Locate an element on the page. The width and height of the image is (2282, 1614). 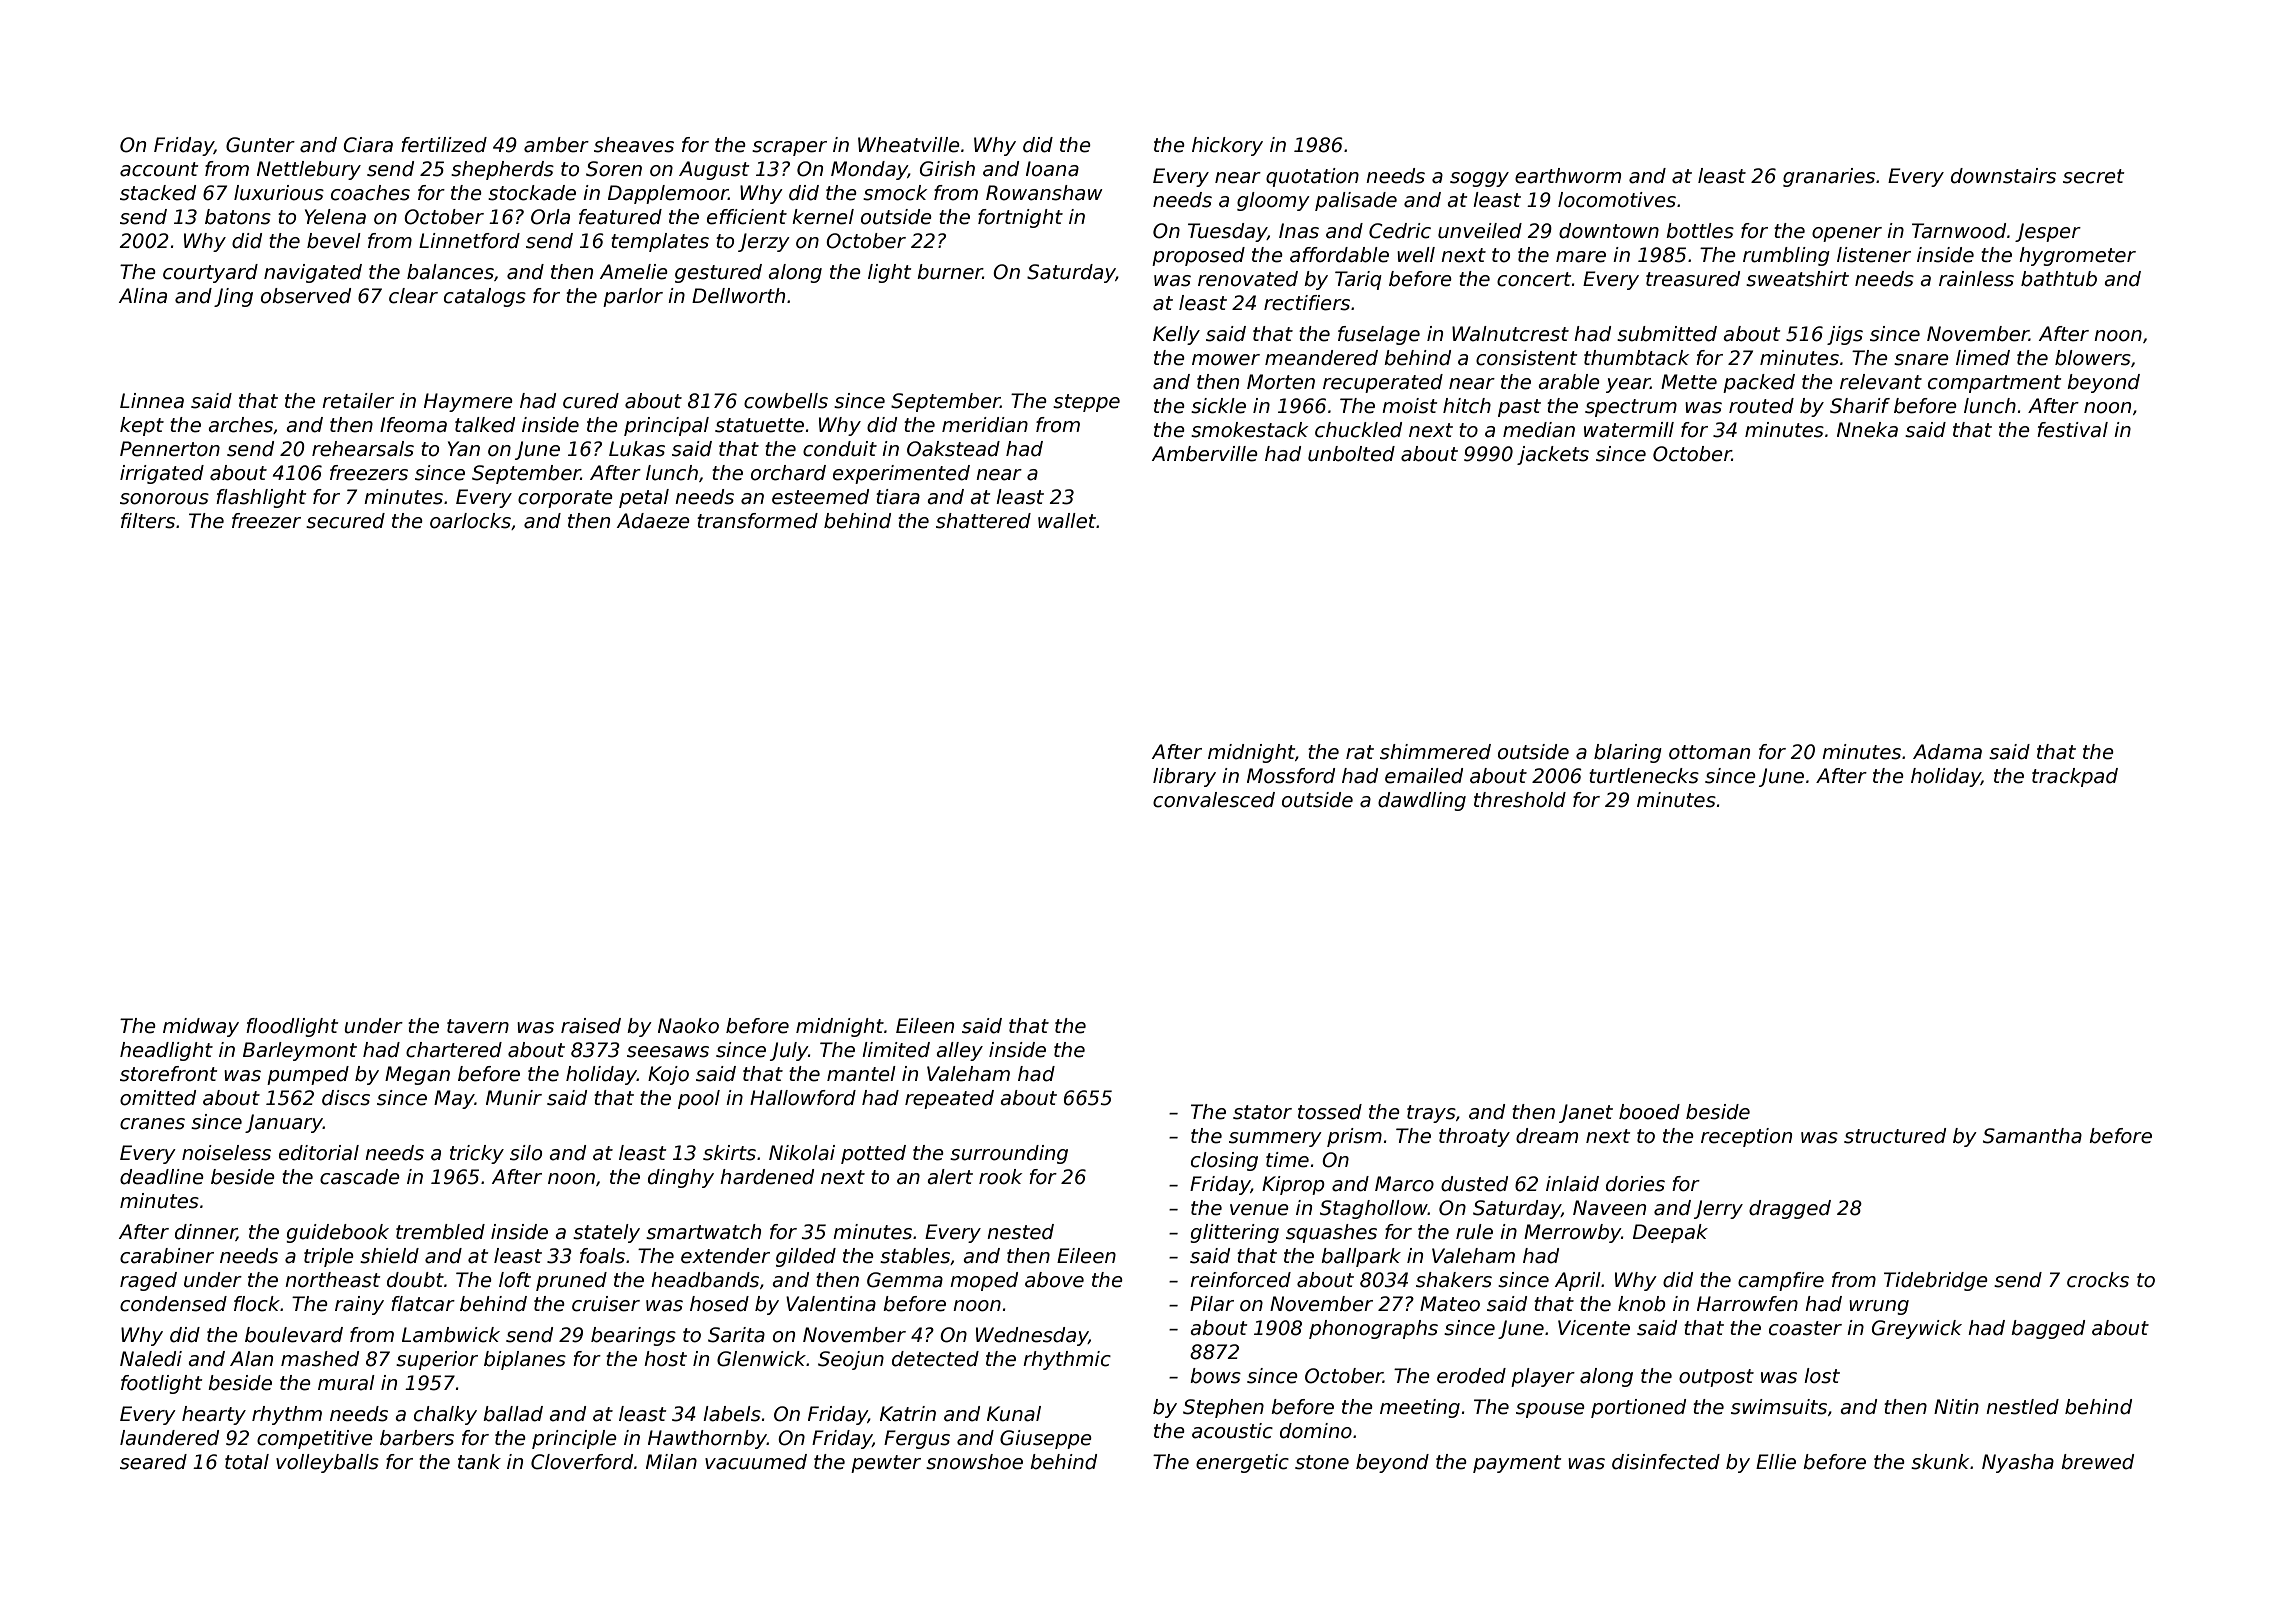
filters is located at coordinates (148, 521).
